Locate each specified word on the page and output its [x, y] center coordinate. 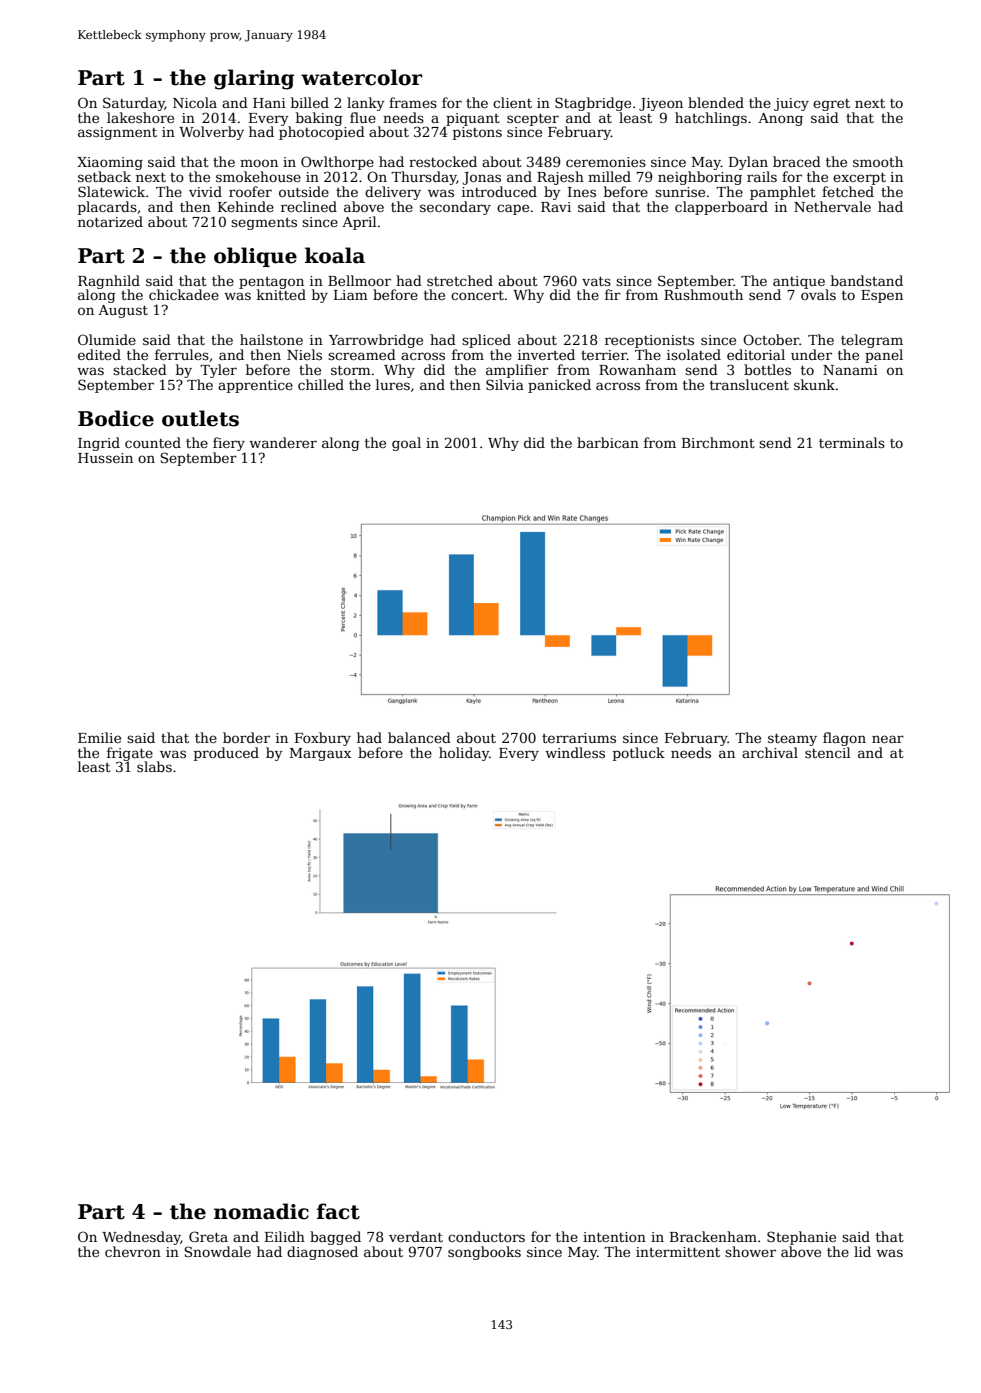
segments [264, 224]
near [888, 739]
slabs [154, 766]
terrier [604, 355]
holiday [464, 754]
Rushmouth [703, 294]
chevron [133, 1251]
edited [99, 354]
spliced [486, 341]
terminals [852, 442]
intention [614, 1237]
